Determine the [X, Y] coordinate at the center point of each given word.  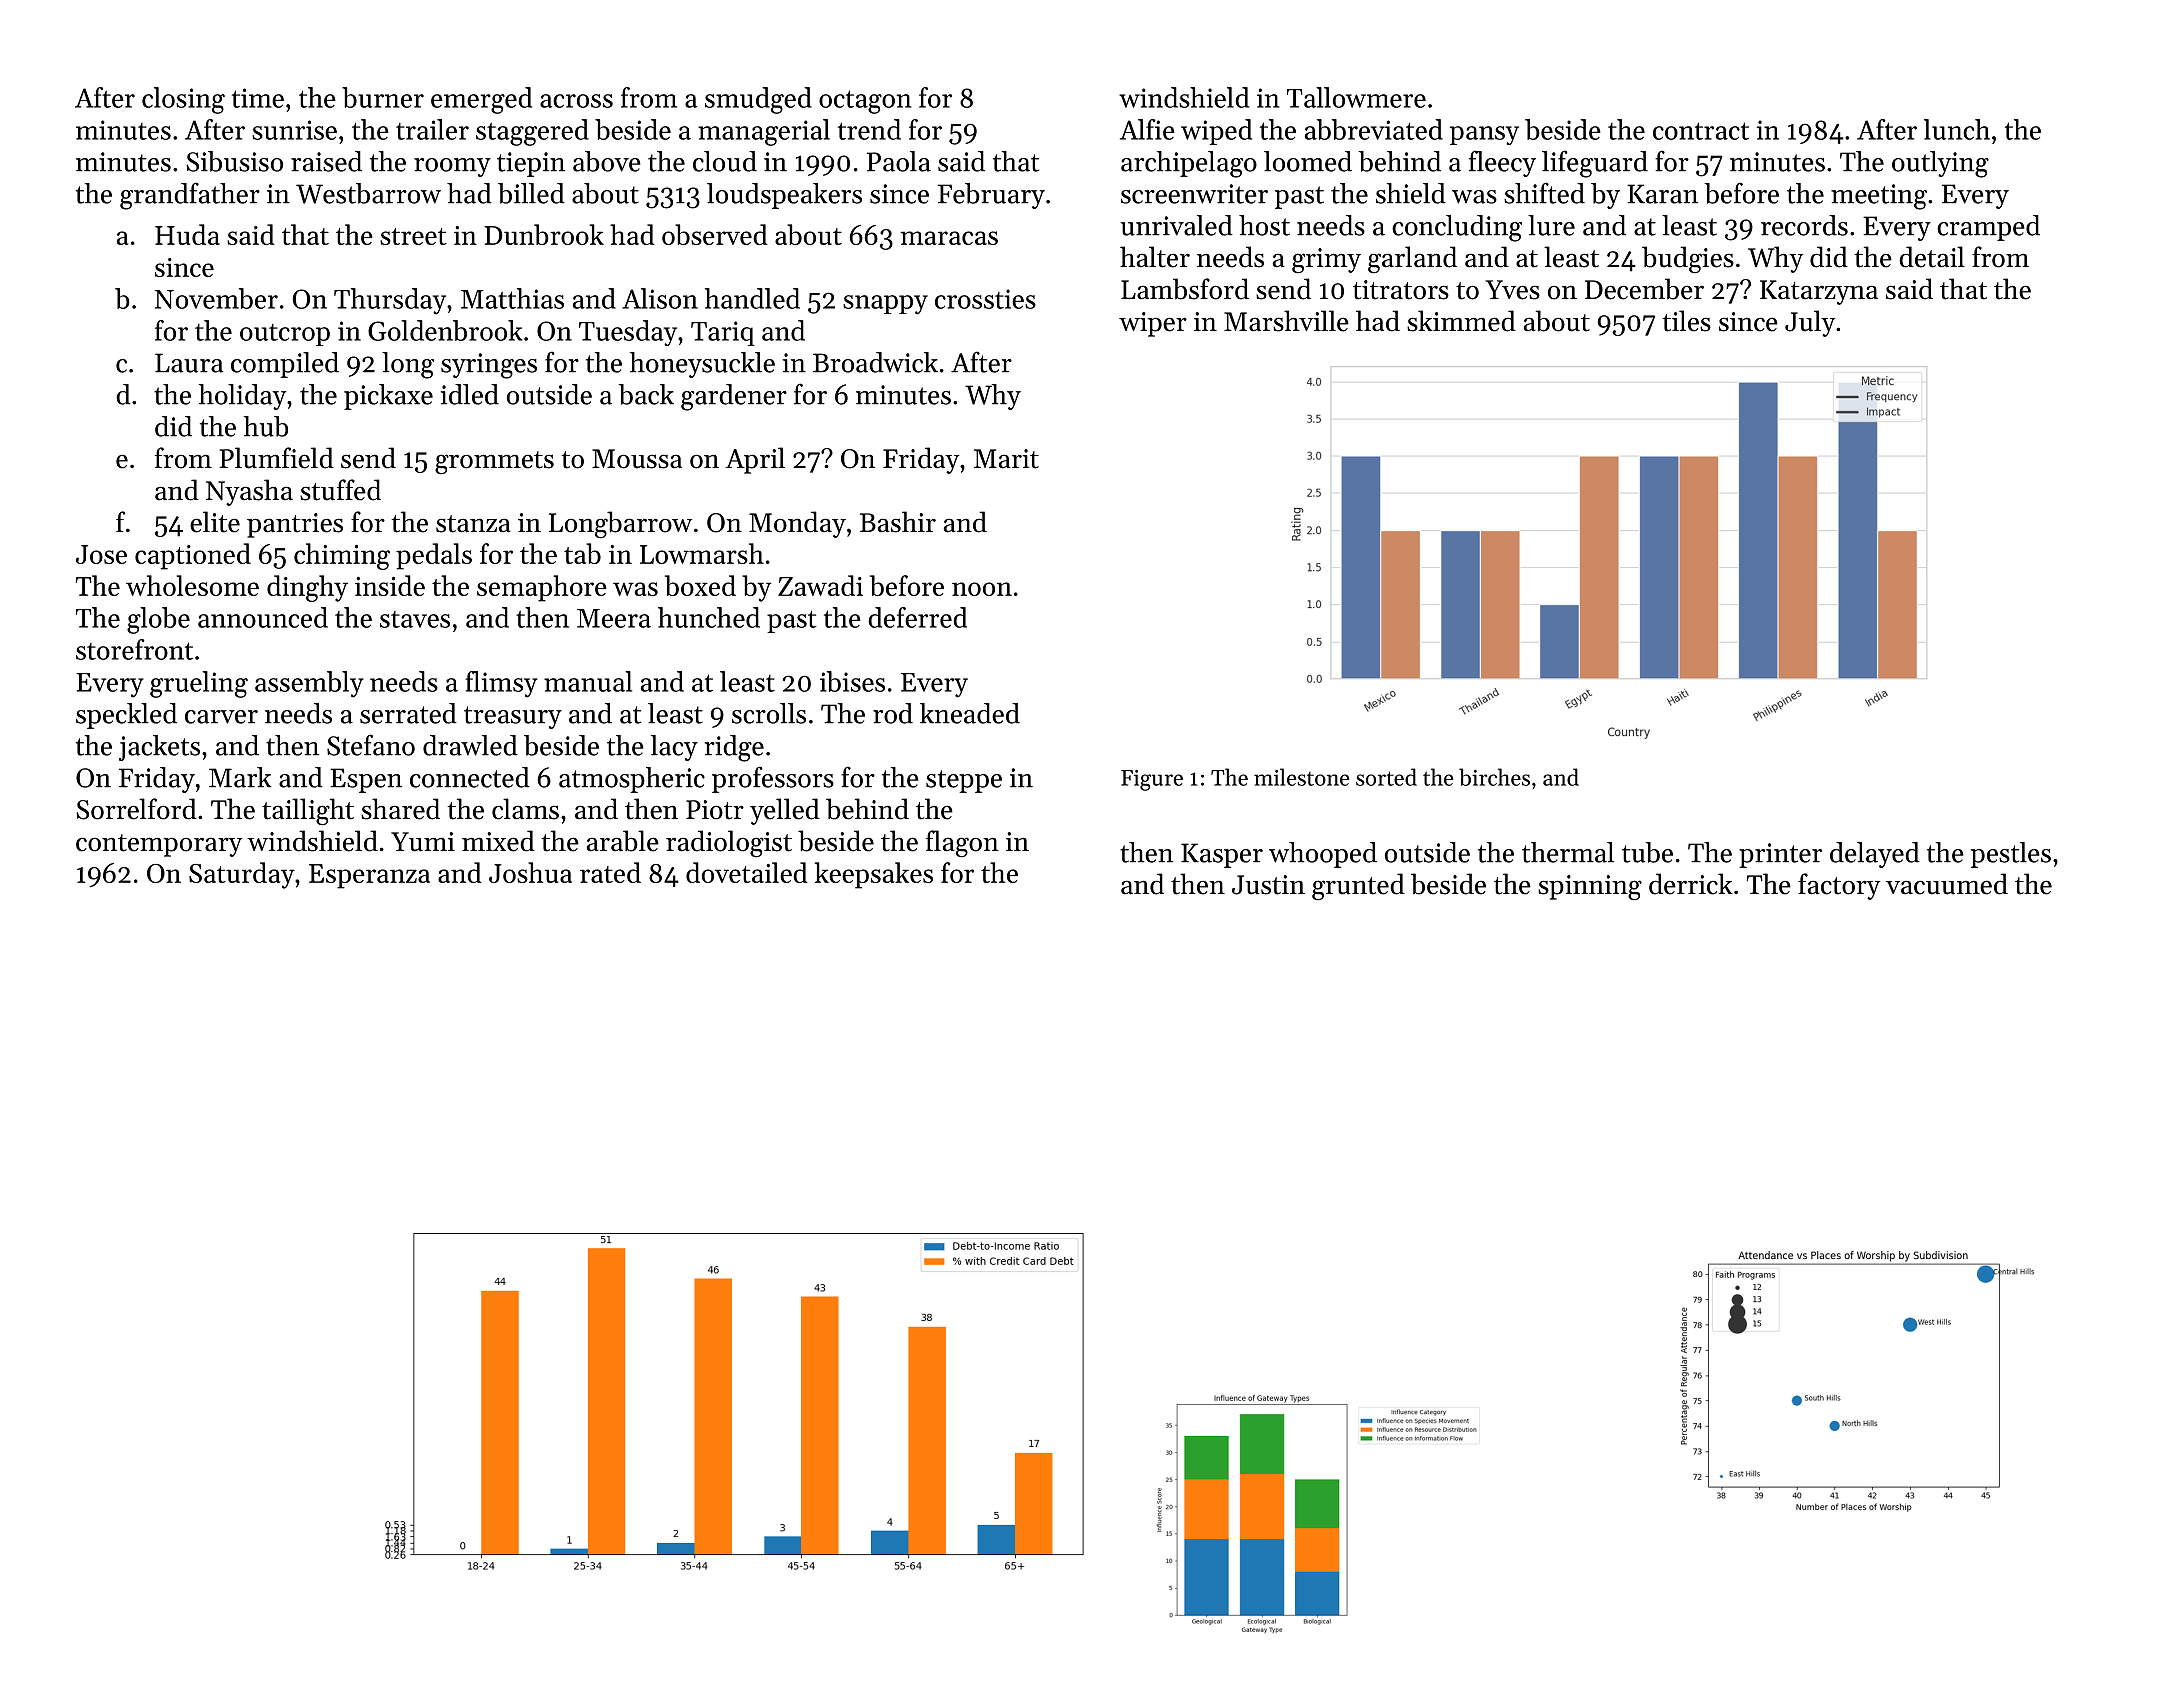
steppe [964, 781]
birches [1494, 777]
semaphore [542, 588]
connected [470, 777]
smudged [758, 100]
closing [183, 100]
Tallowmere [1356, 97]
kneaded [970, 713]
